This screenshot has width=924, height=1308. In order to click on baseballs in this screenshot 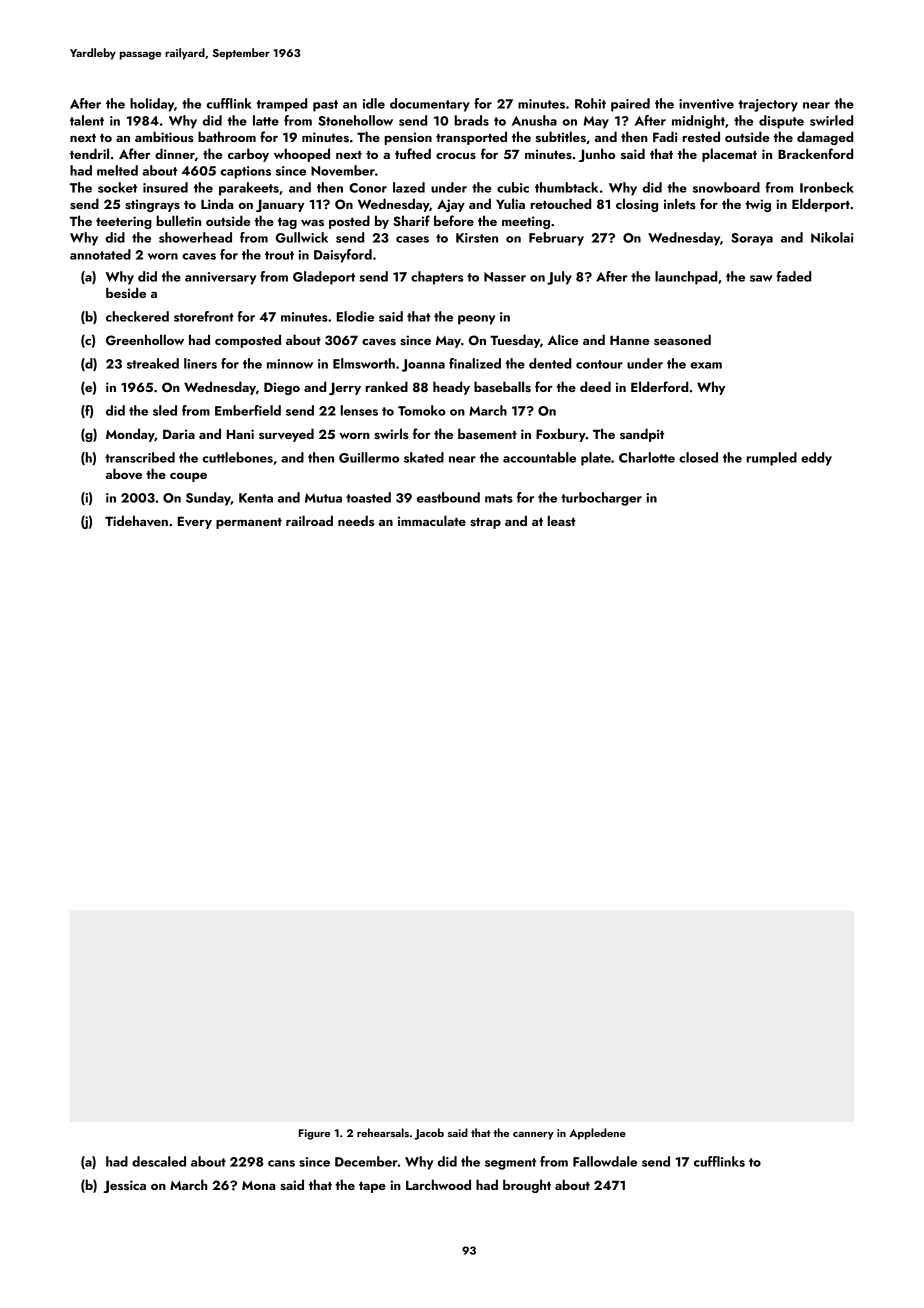, I will do `click(502, 386)`.
